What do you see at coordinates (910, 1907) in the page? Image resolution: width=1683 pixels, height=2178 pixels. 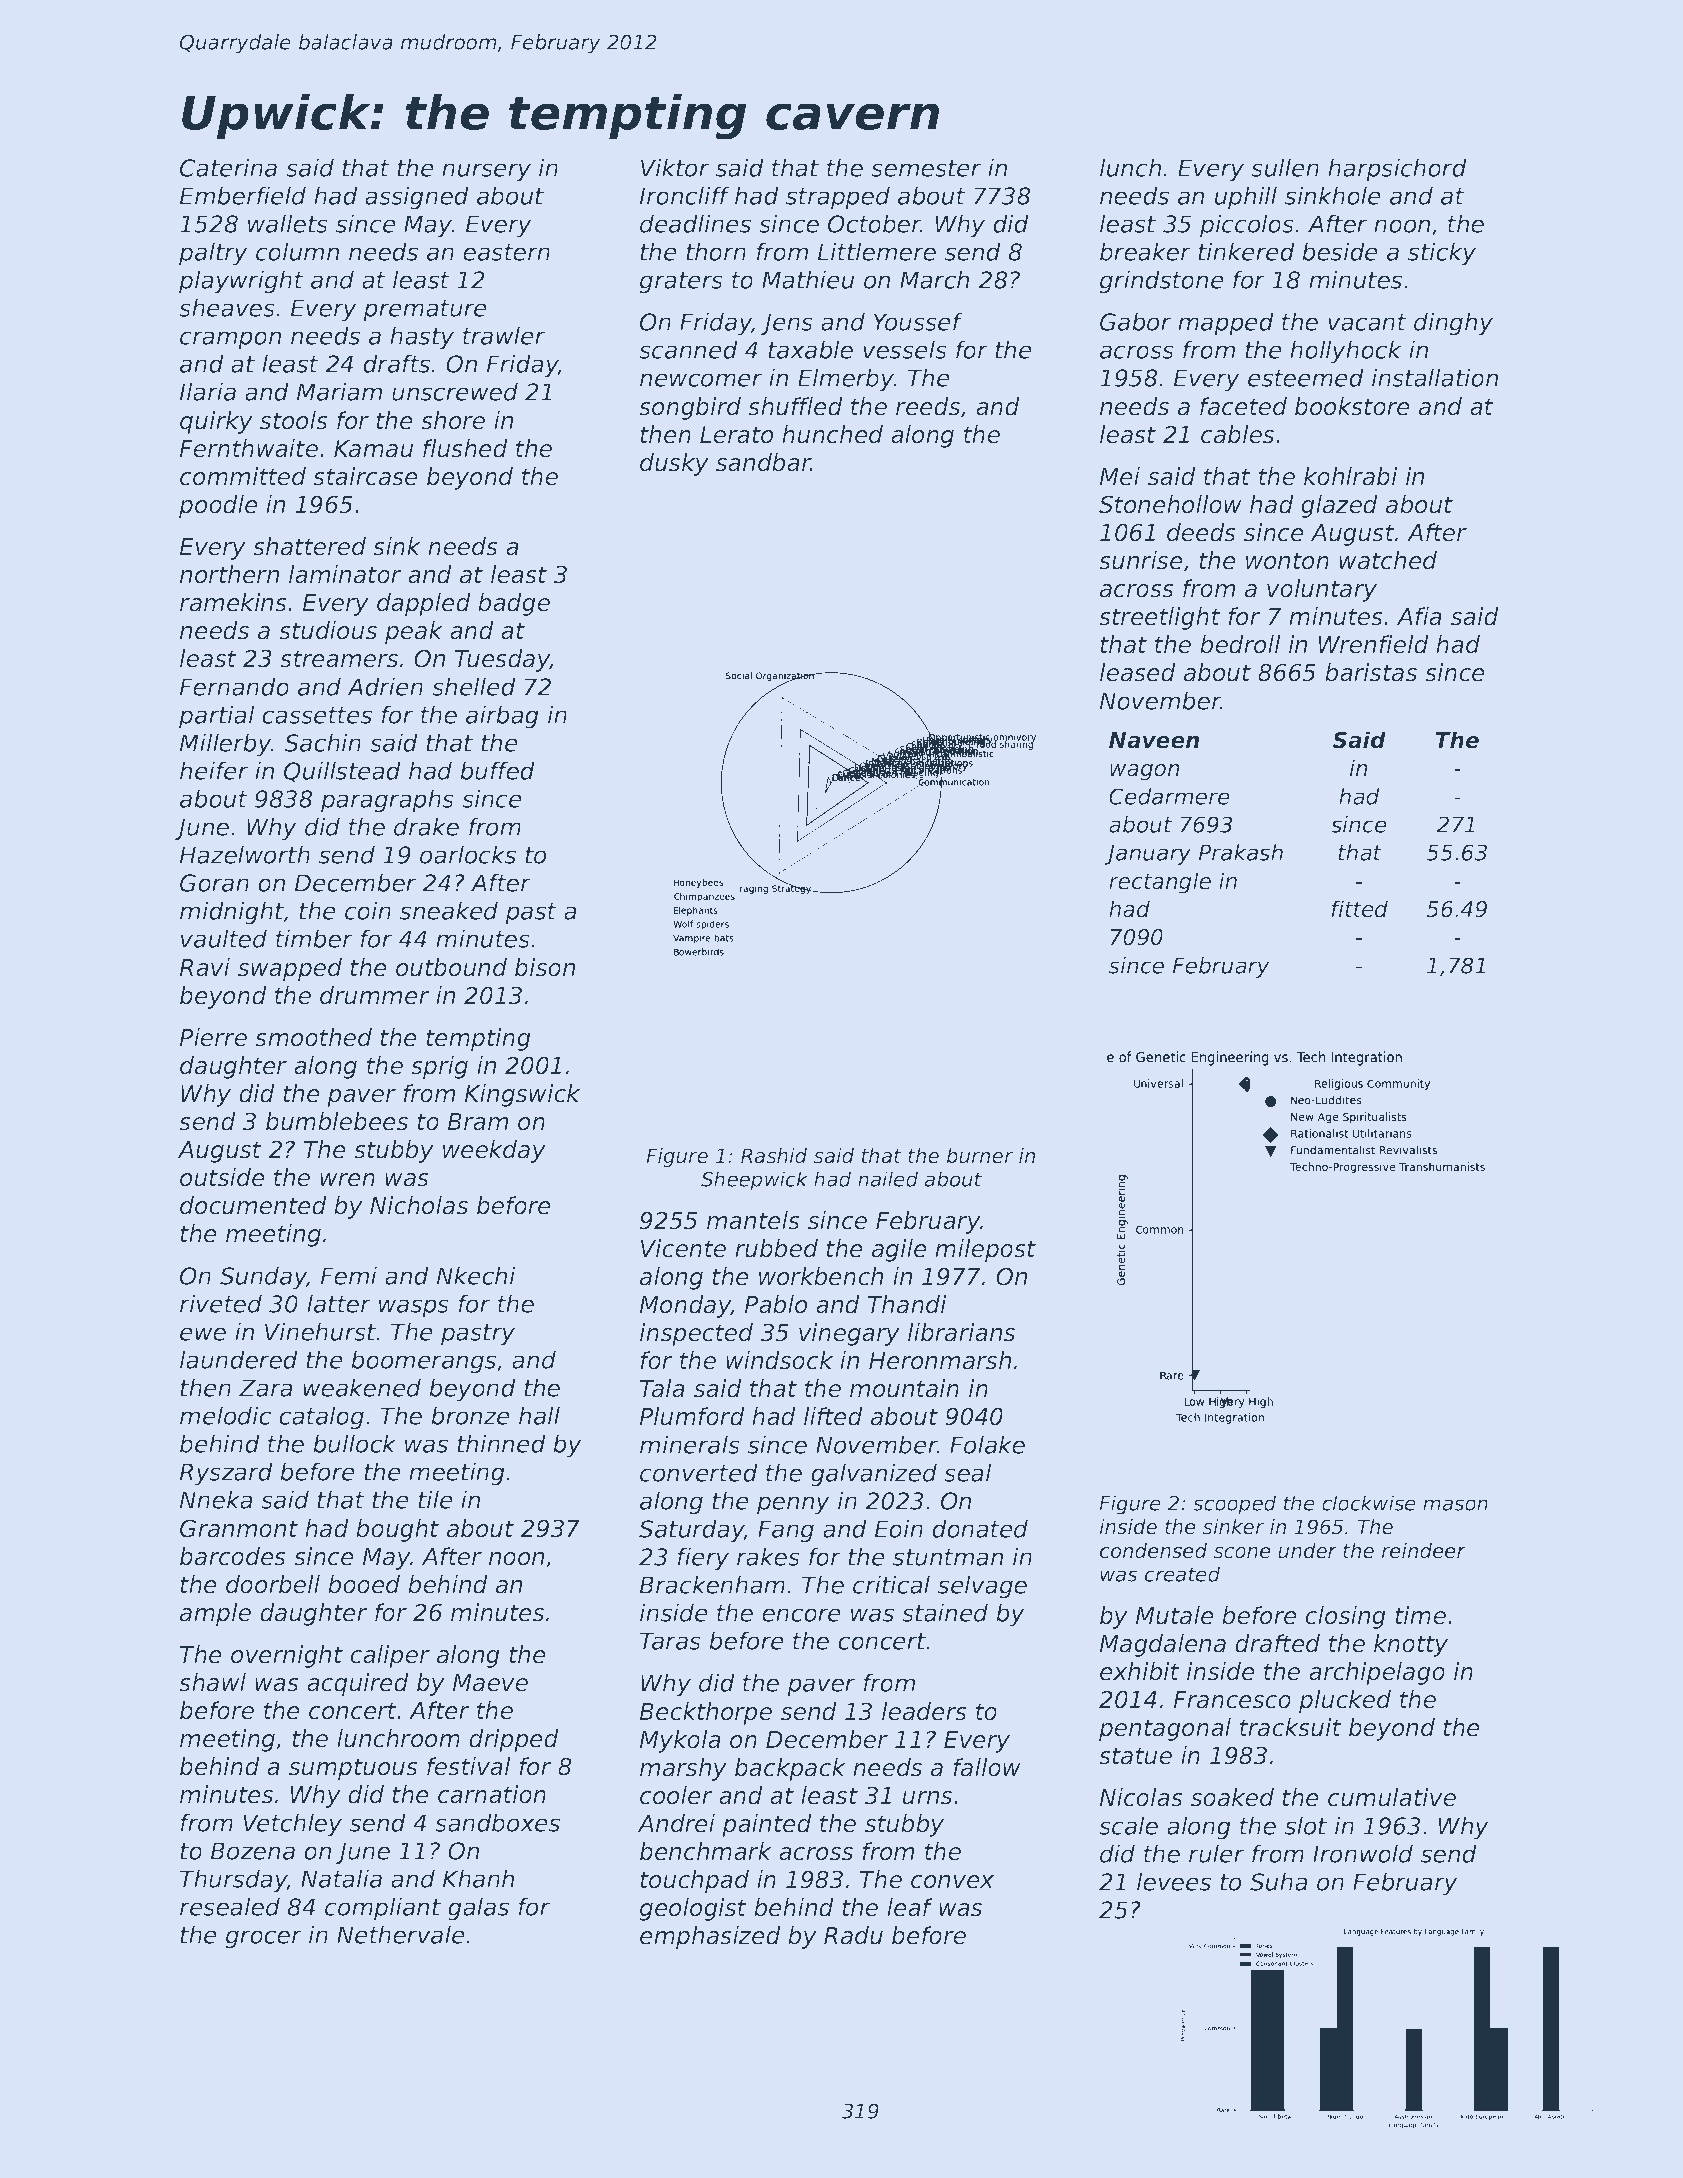 I see `leaf` at bounding box center [910, 1907].
